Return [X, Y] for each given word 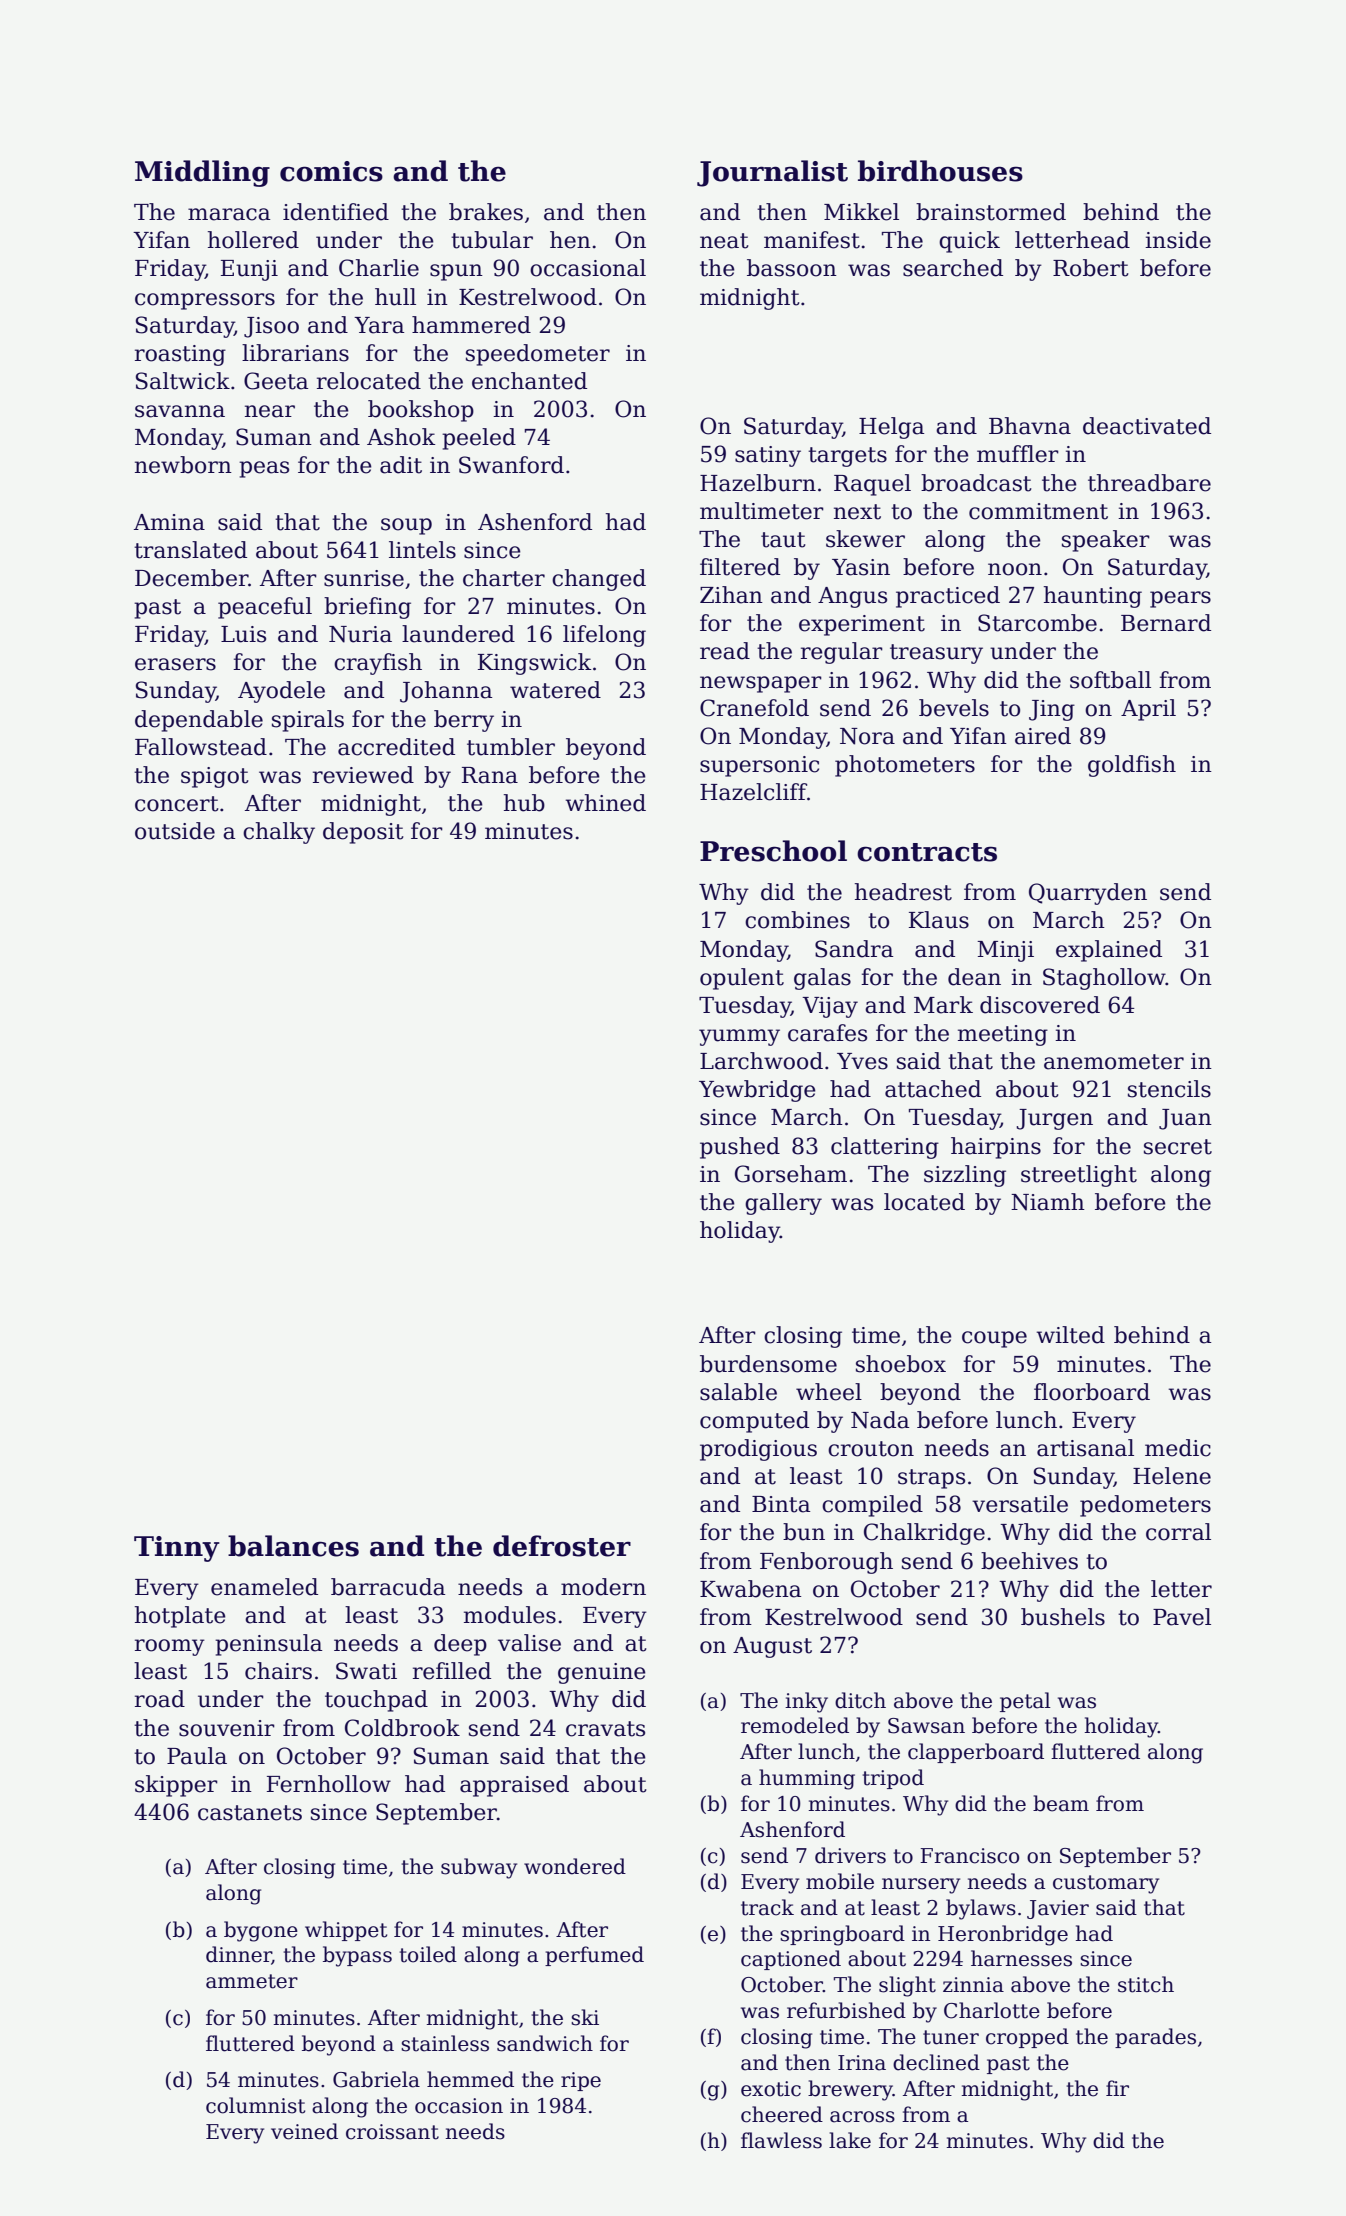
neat [724, 241]
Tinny [177, 1549]
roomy [170, 1647]
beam [1061, 1803]
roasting [180, 355]
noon [1015, 569]
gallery [783, 1204]
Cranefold [754, 708]
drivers [850, 1855]
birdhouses [940, 171]
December [191, 578]
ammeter [252, 1981]
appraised [514, 1786]
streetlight [1079, 1176]
